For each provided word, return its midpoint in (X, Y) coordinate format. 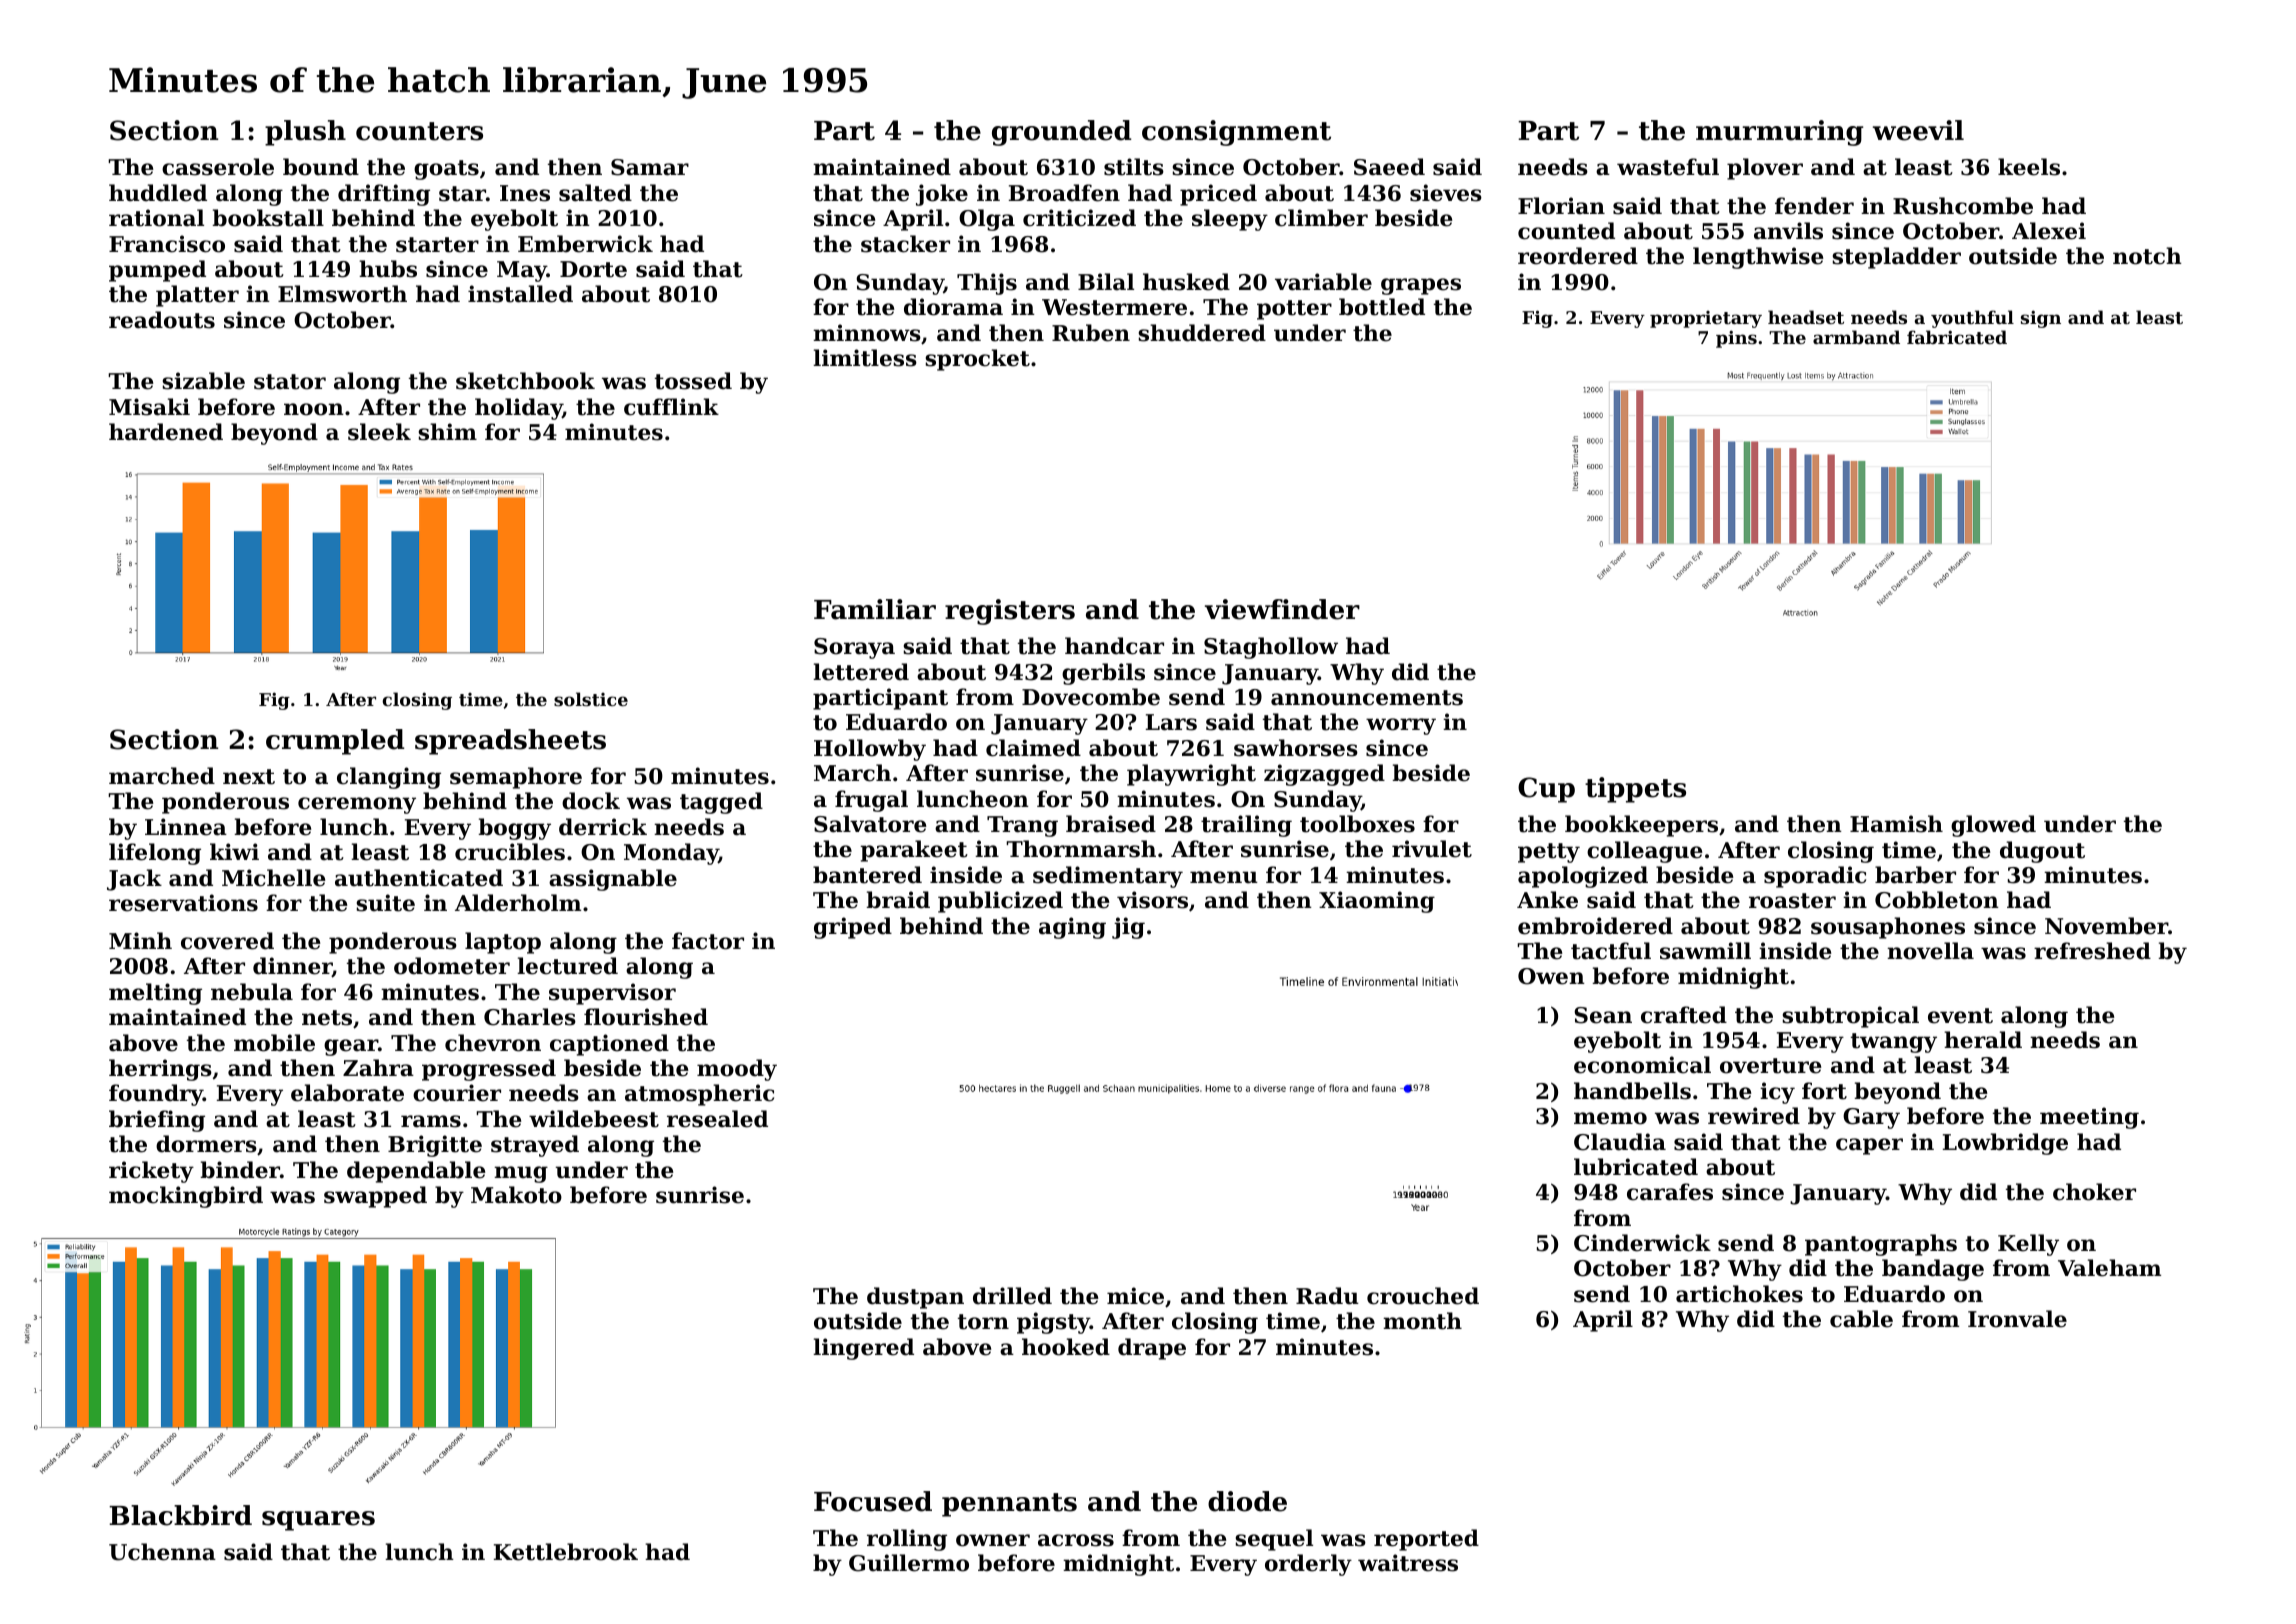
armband (1856, 337)
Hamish (1896, 824)
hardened (166, 432)
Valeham (2109, 1268)
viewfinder (1282, 609)
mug (521, 1174)
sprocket (977, 360)
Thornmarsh (1081, 849)
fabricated (1957, 337)
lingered (863, 1349)
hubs (388, 269)
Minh (140, 940)
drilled (1012, 1296)
